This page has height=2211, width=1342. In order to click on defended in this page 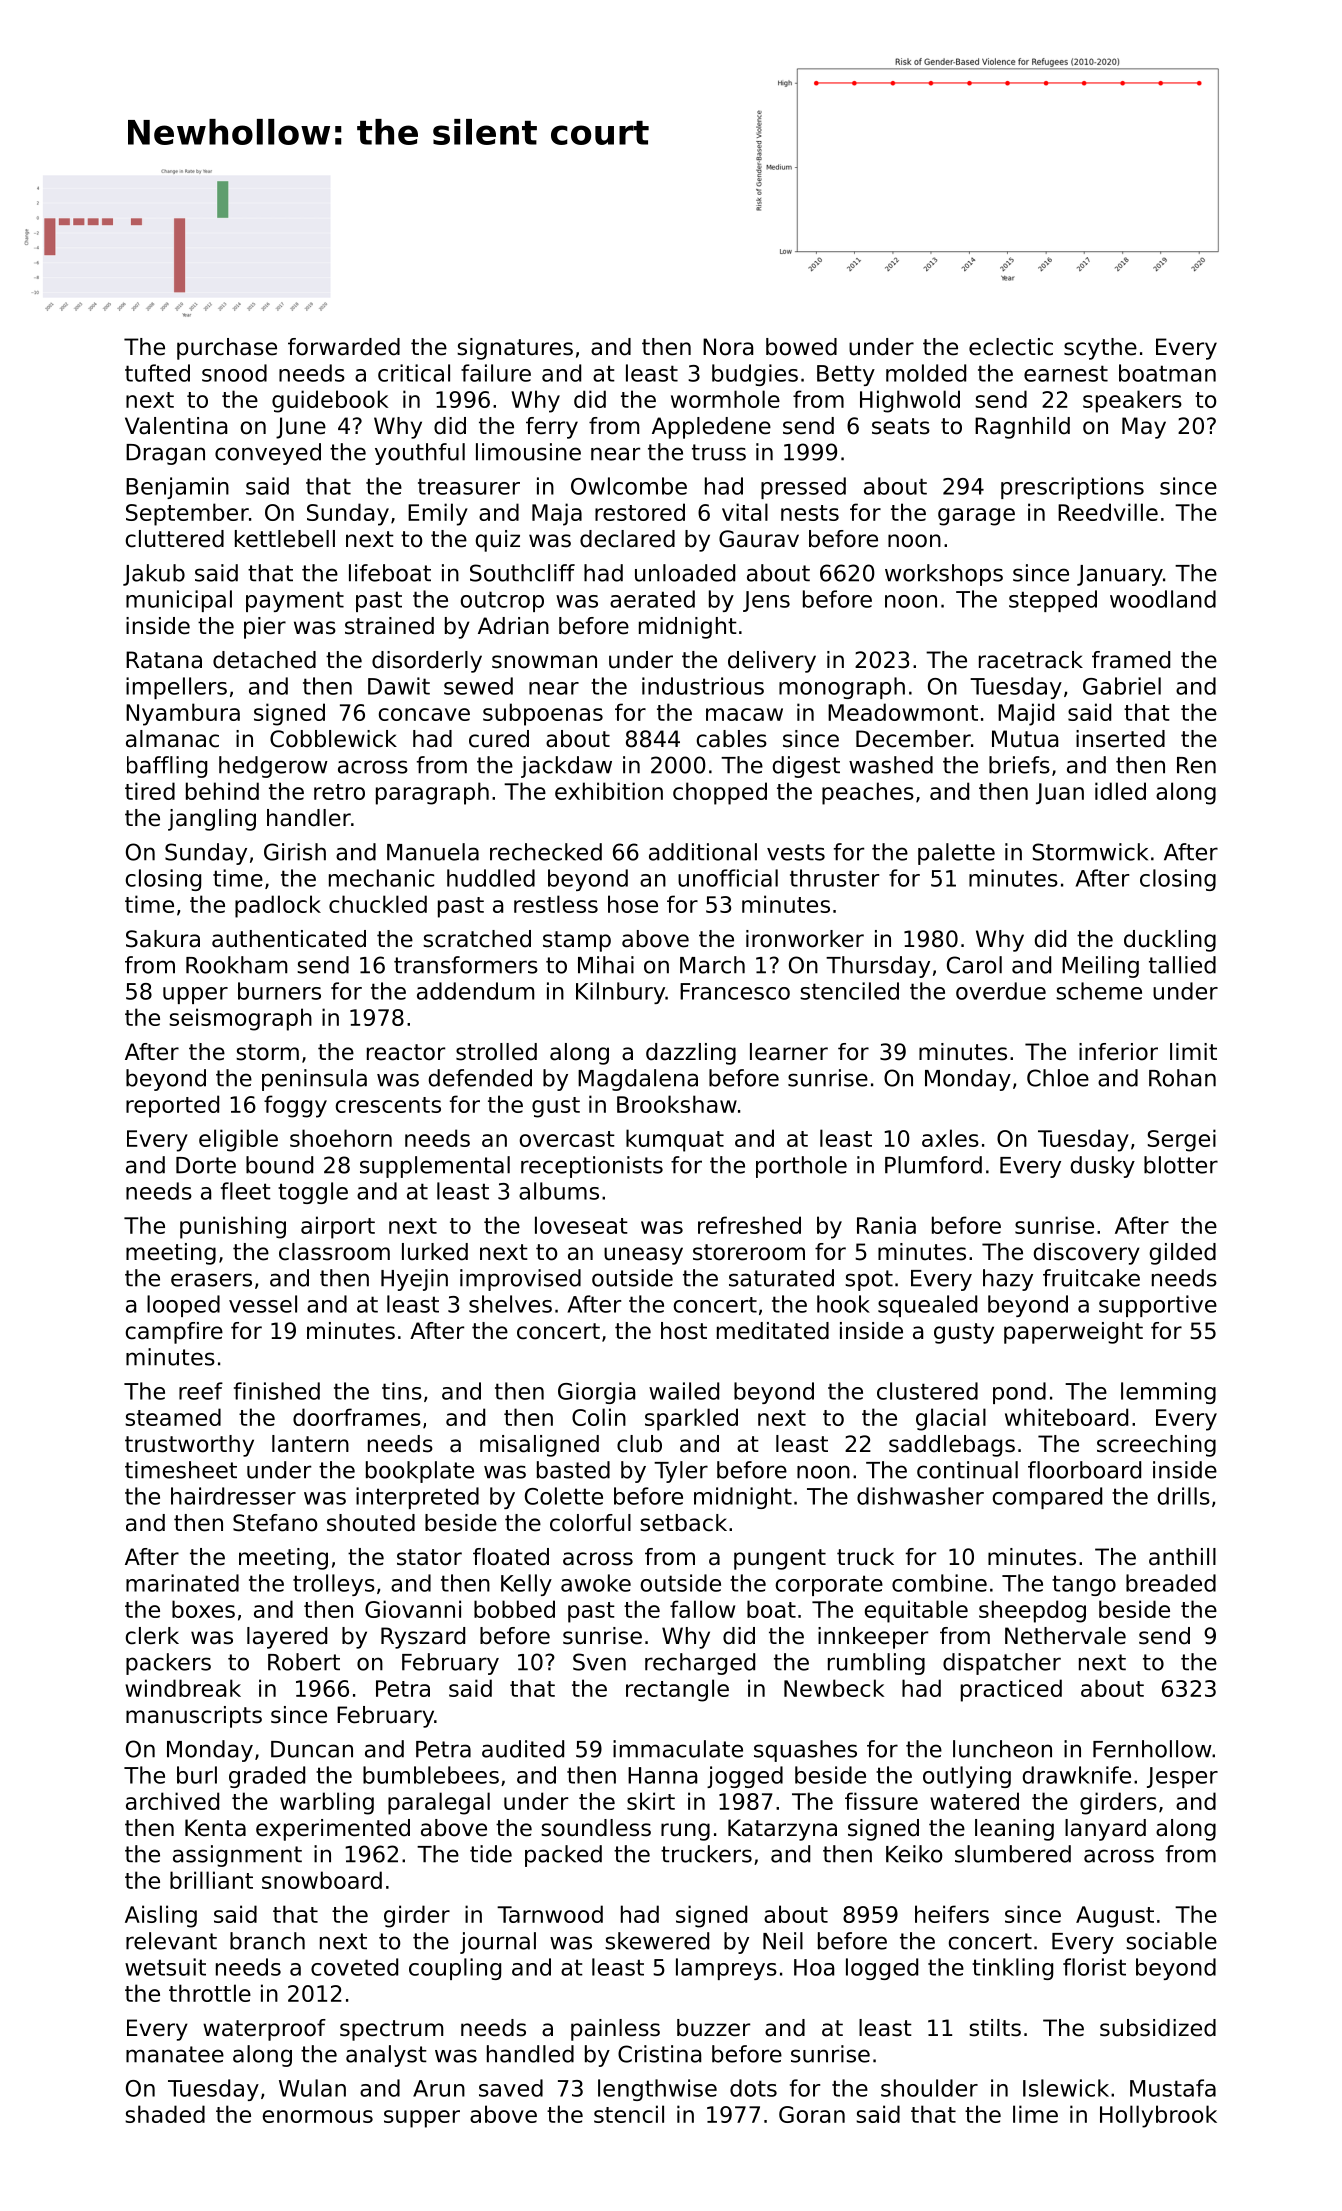, I will do `click(480, 1078)`.
